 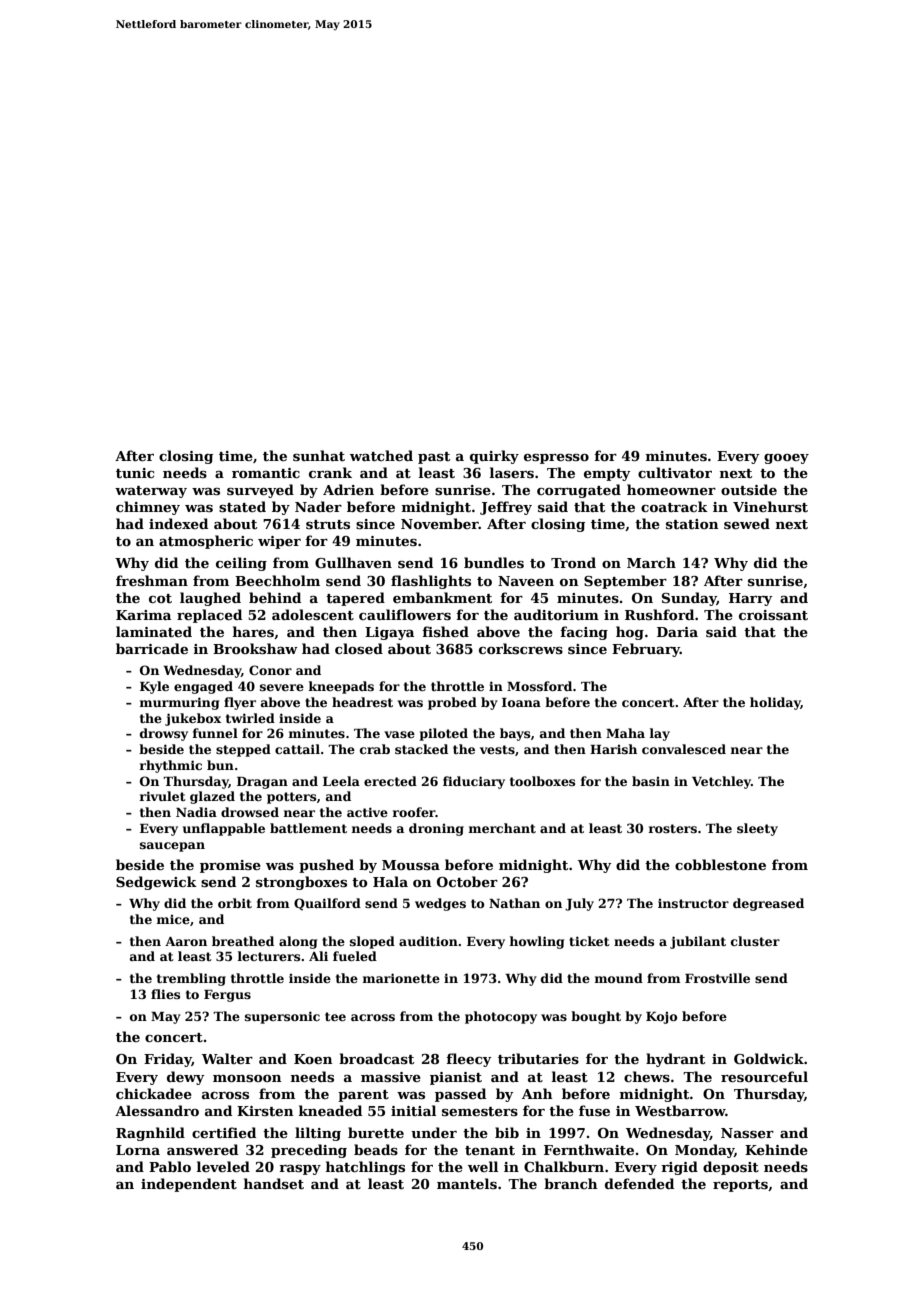 What do you see at coordinates (274, 1183) in the screenshot?
I see `handset` at bounding box center [274, 1183].
